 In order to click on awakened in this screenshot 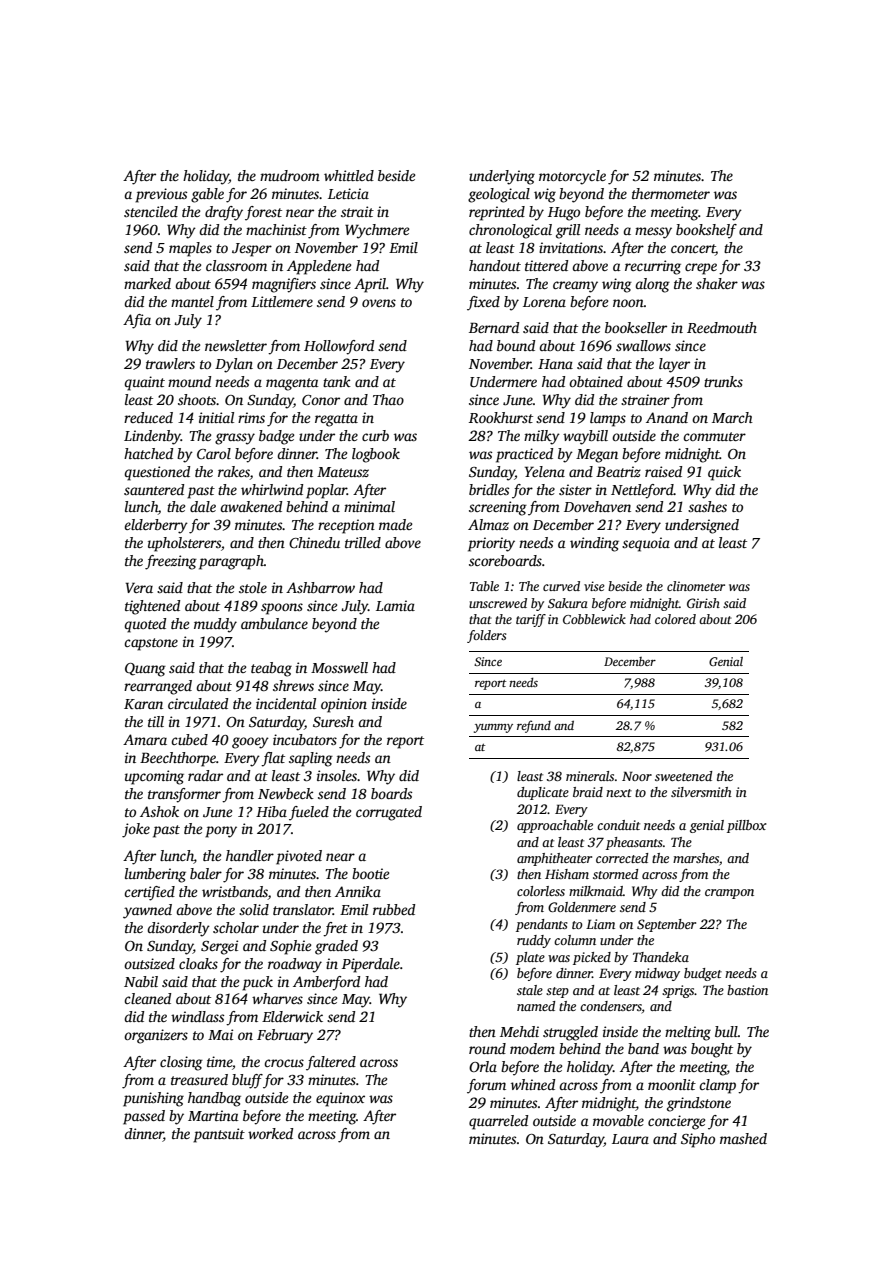, I will do `click(251, 506)`.
